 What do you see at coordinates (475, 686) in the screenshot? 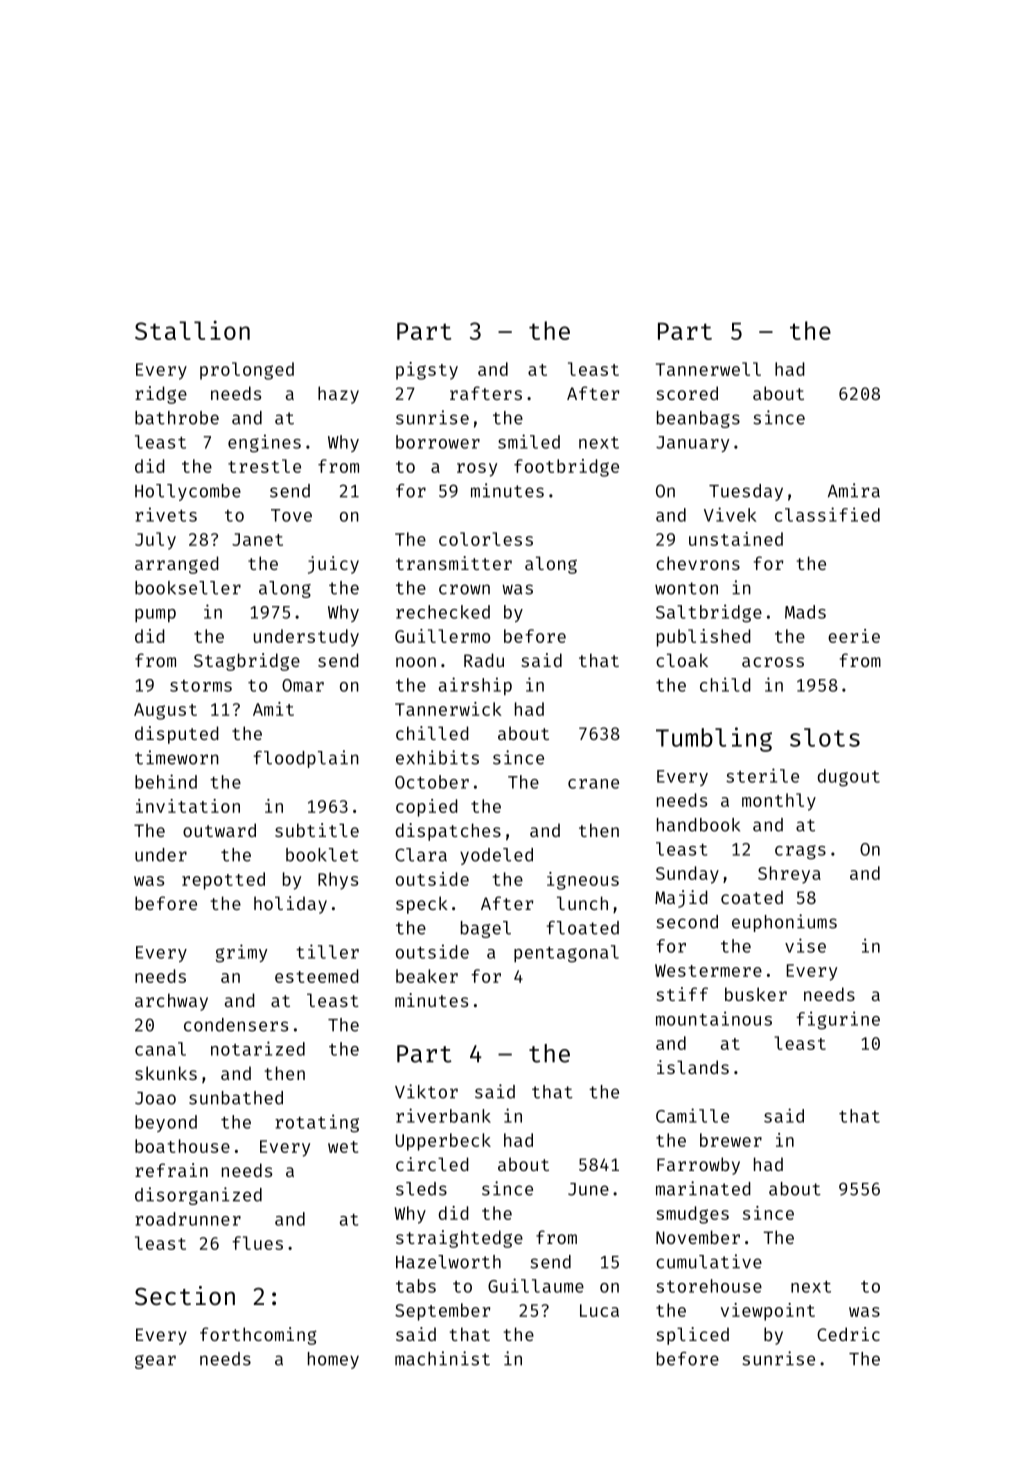
I see `airship` at bounding box center [475, 686].
